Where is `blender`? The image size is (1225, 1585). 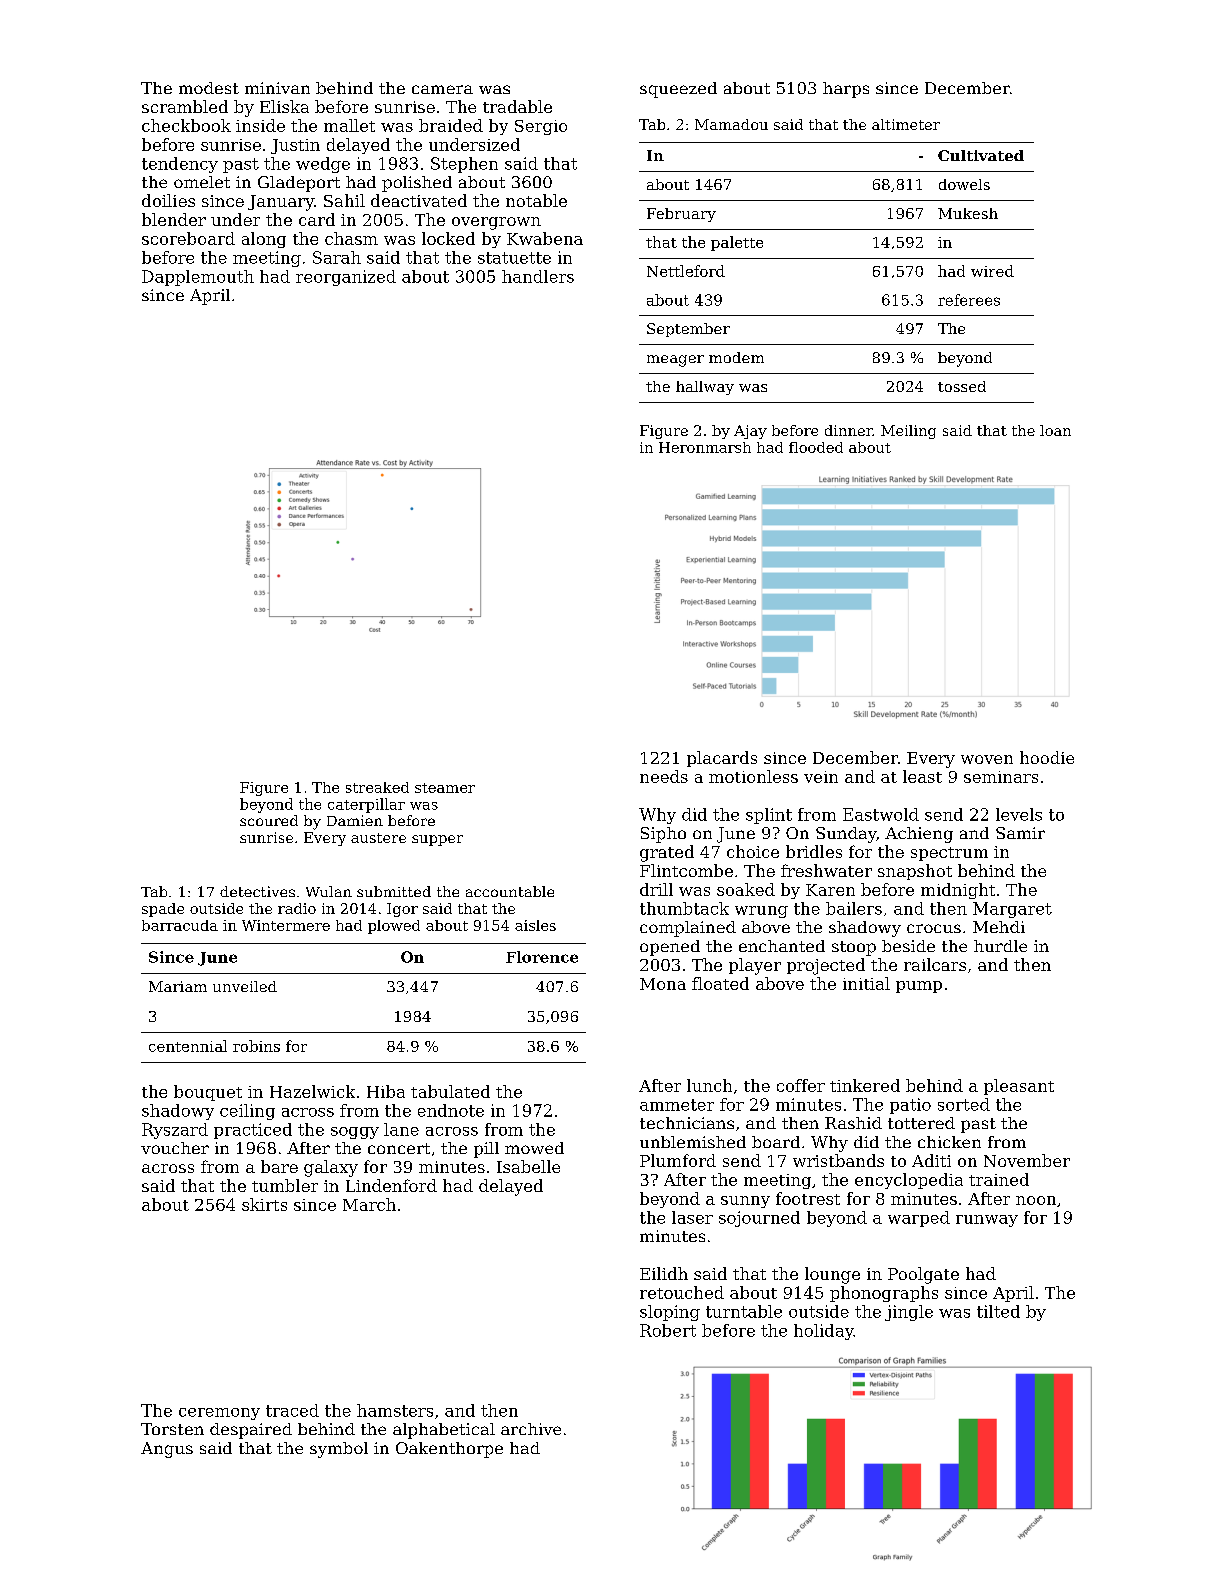 blender is located at coordinates (174, 219).
